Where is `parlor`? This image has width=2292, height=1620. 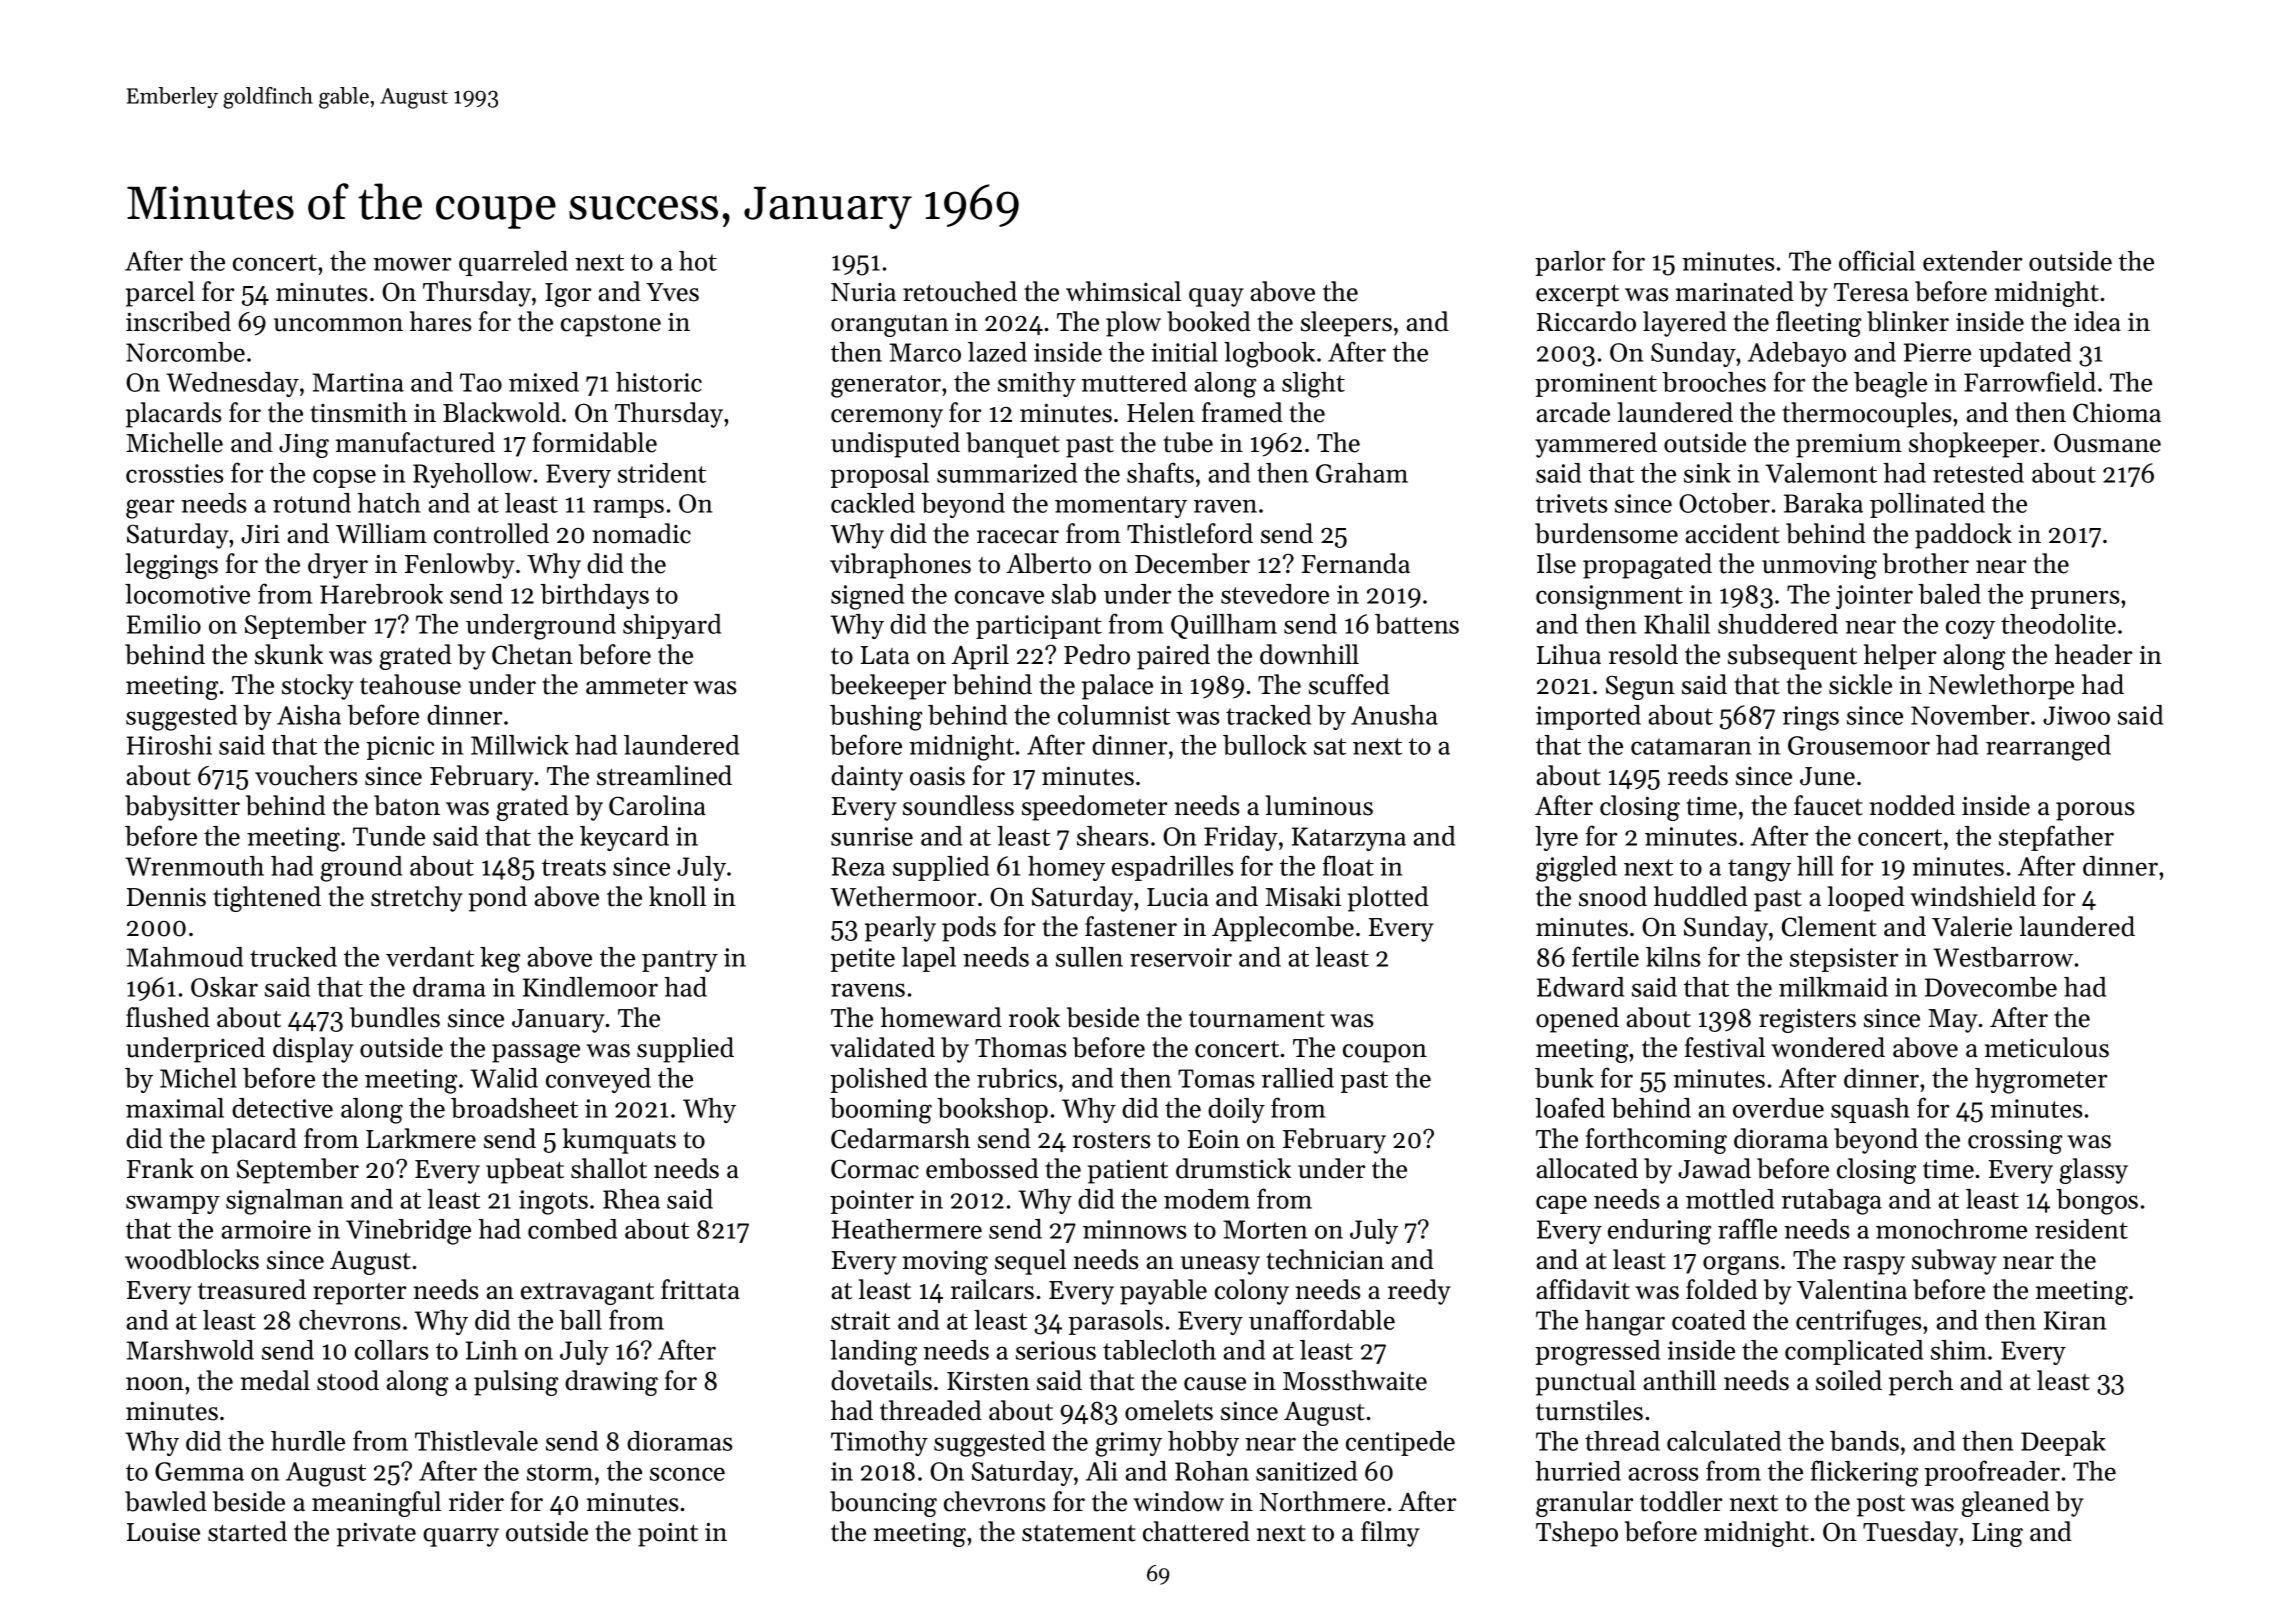 parlor is located at coordinates (1570, 263).
